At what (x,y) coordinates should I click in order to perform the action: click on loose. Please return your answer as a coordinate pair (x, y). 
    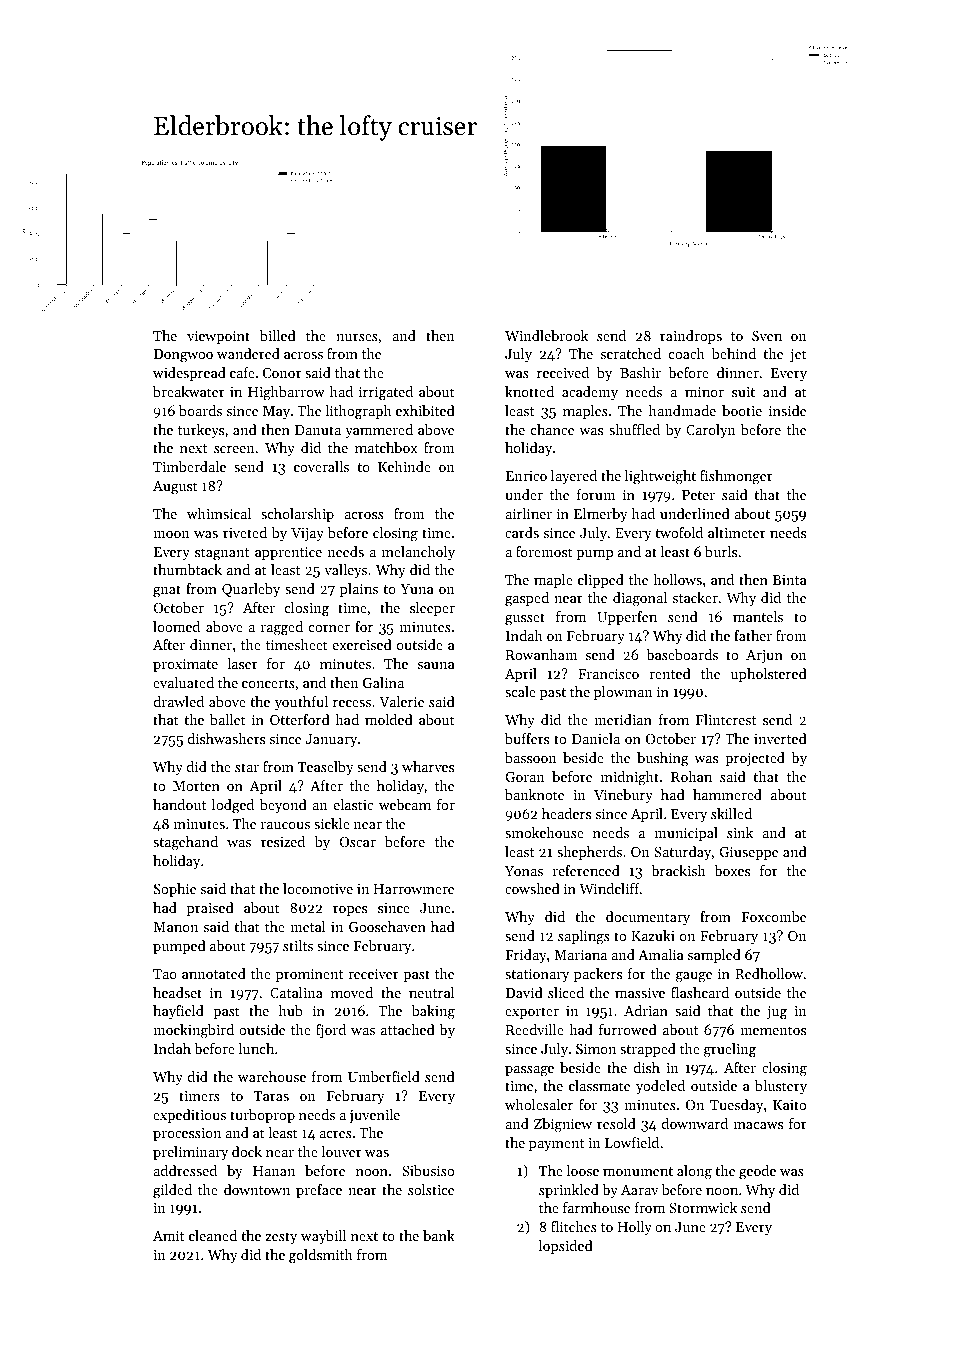
    Looking at the image, I should click on (582, 1170).
